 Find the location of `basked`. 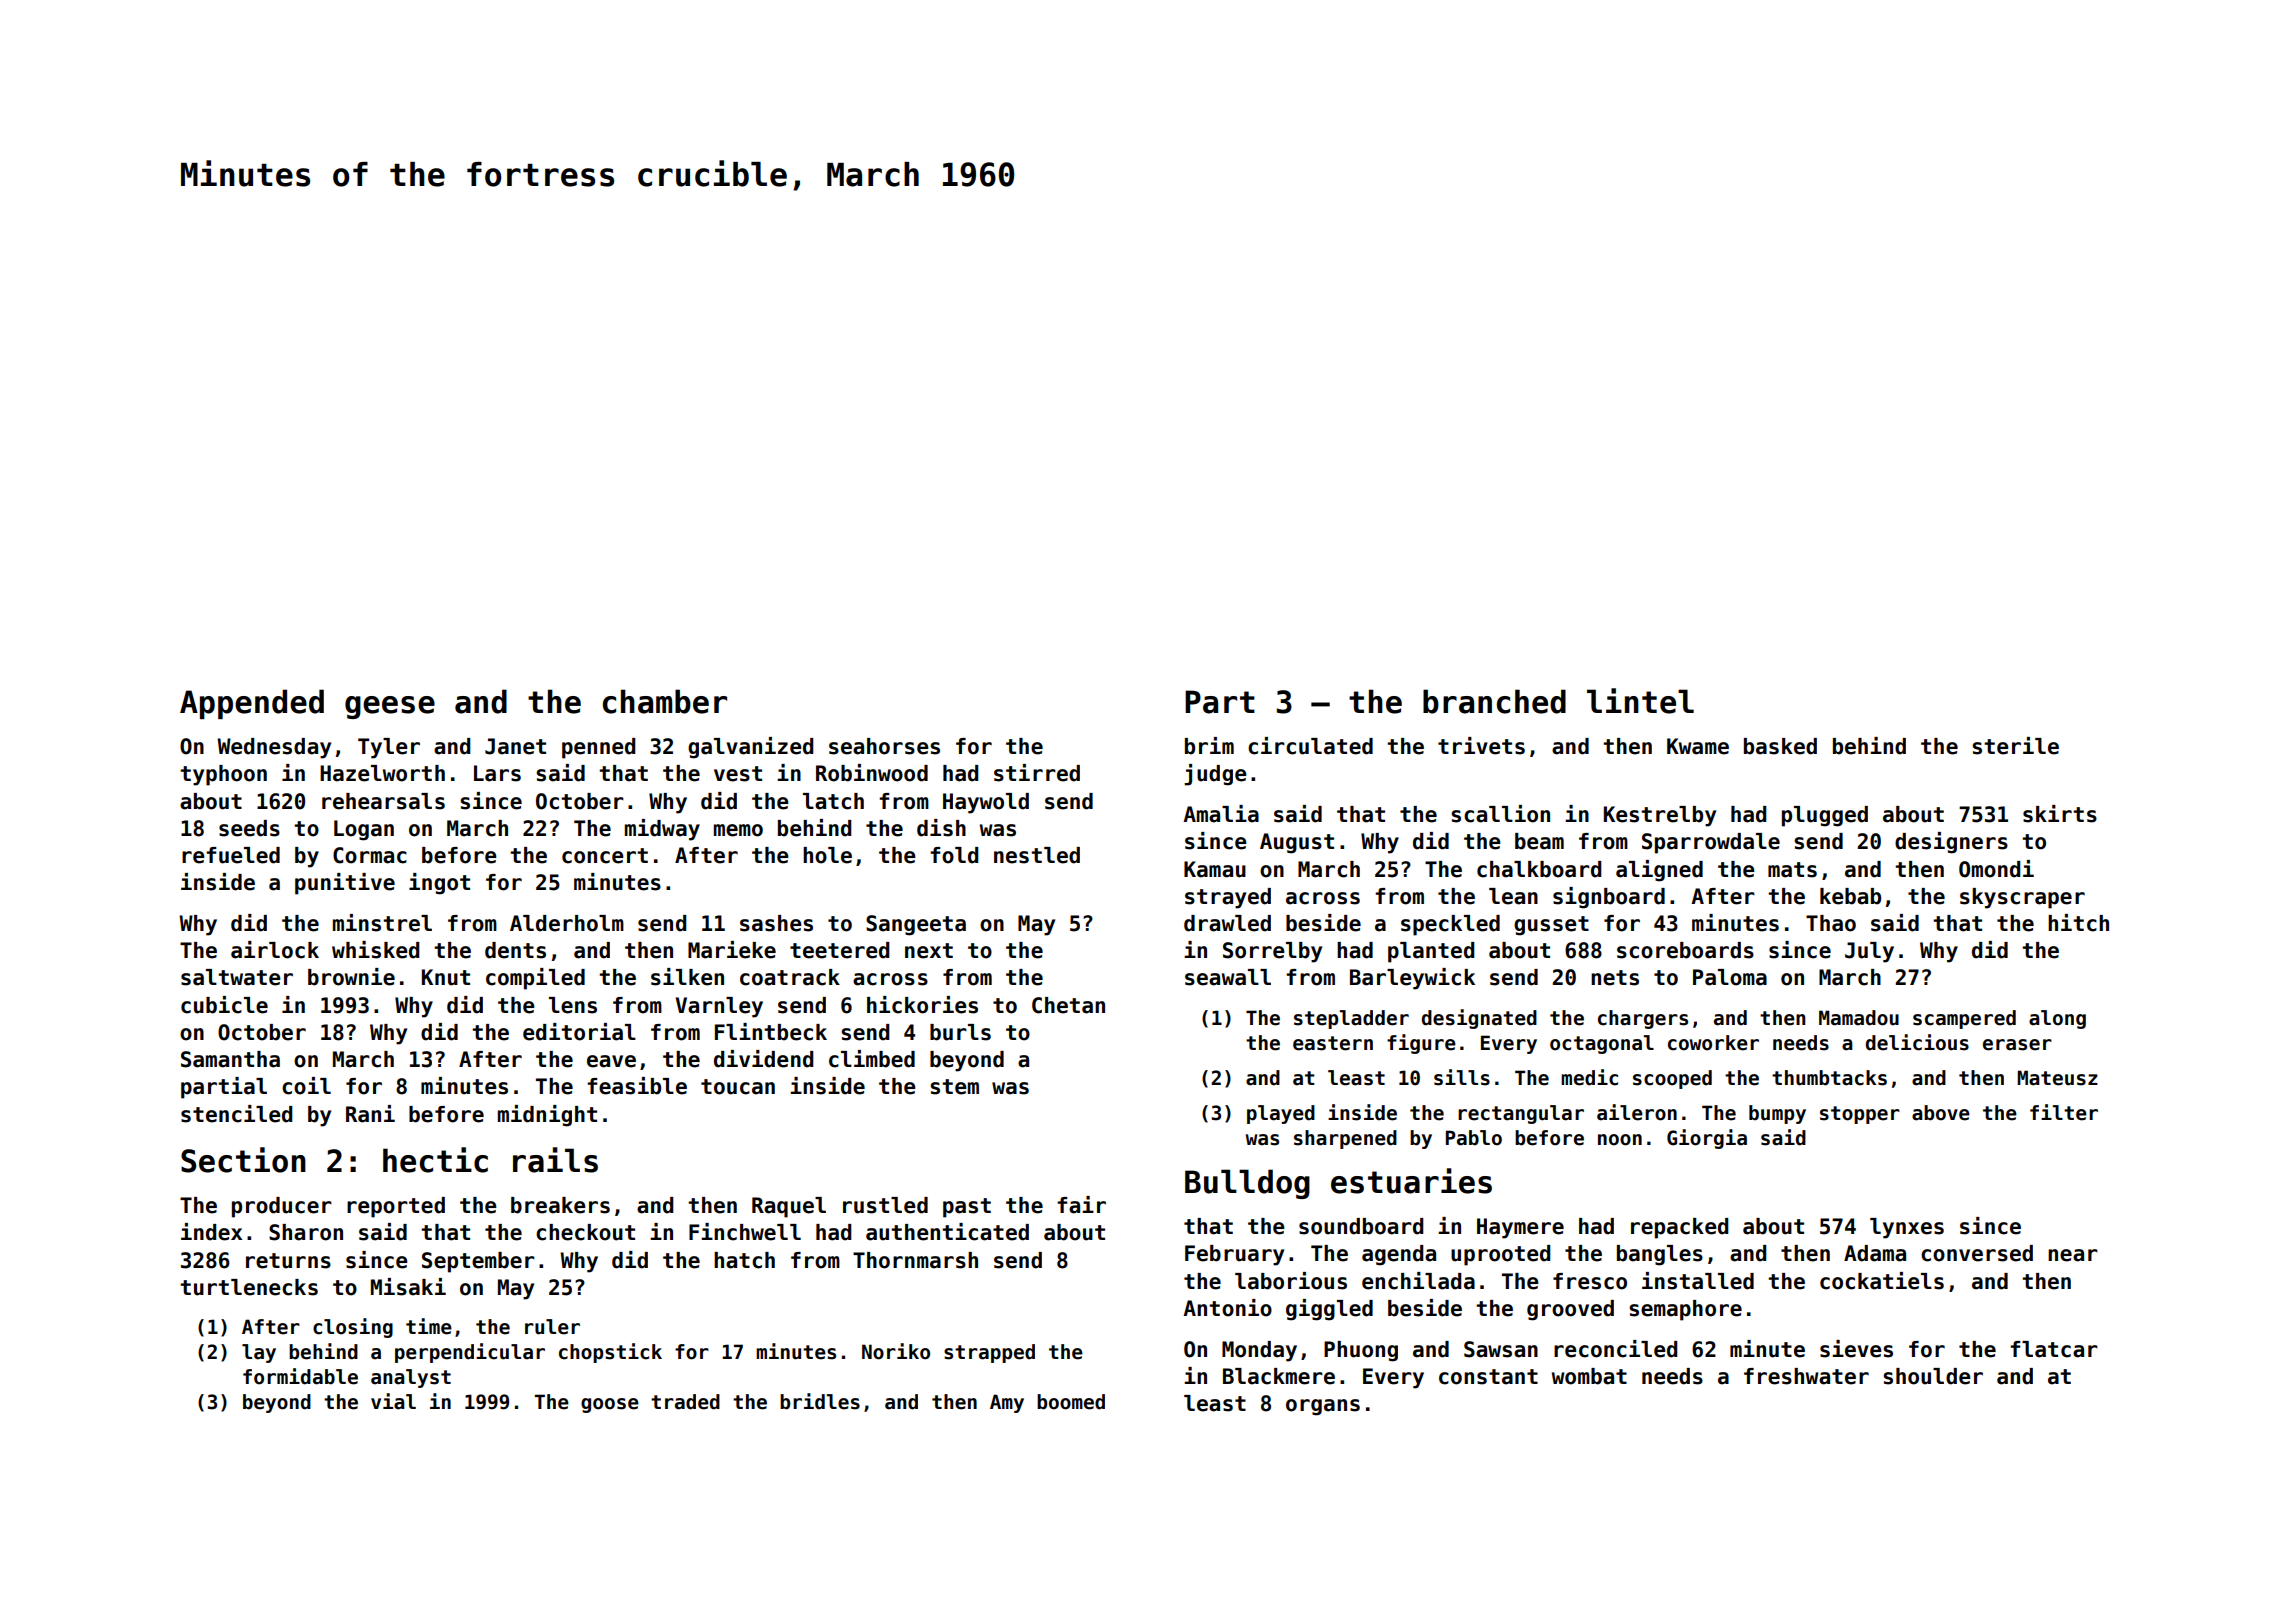

basked is located at coordinates (1780, 746).
